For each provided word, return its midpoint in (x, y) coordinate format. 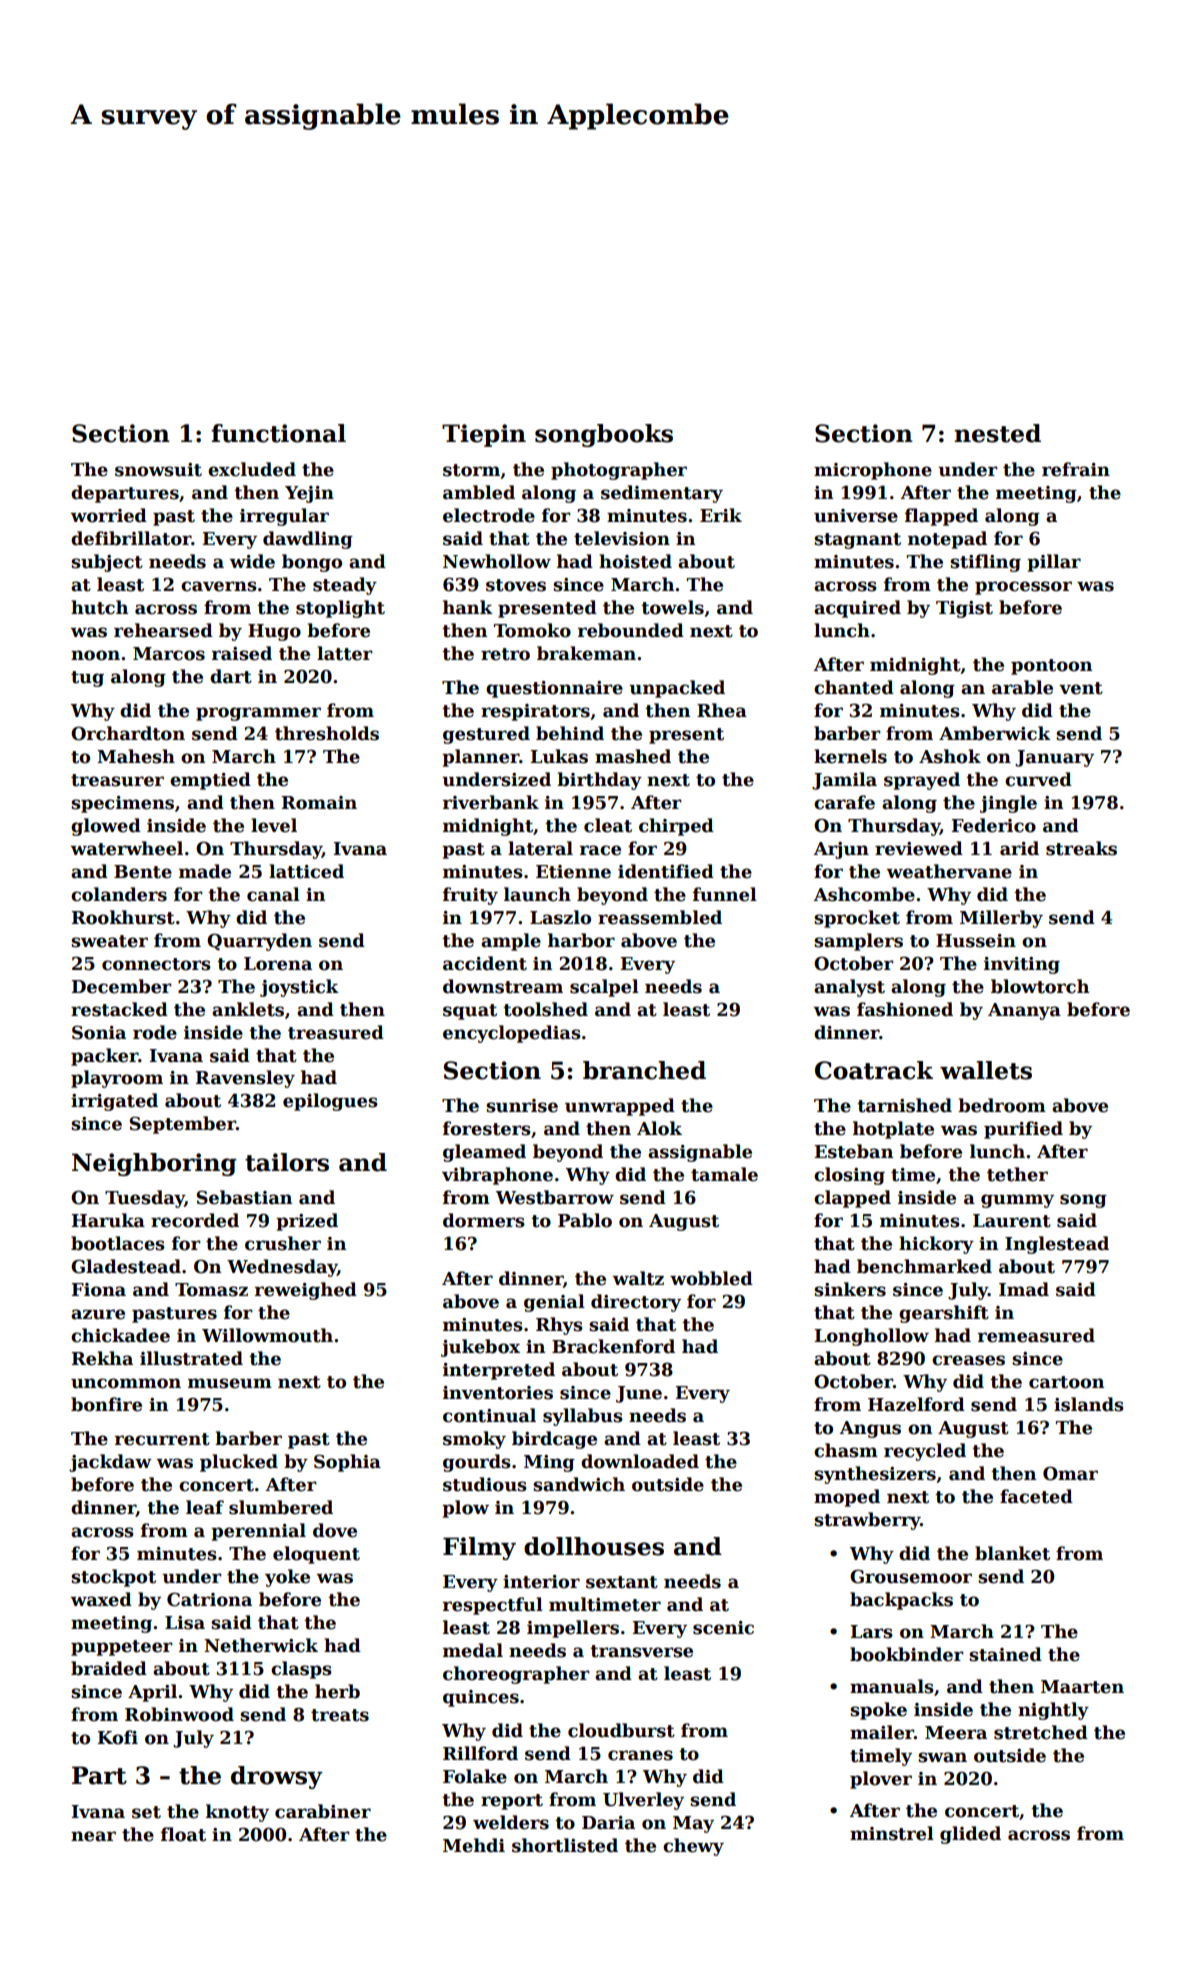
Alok (659, 1128)
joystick (299, 988)
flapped (941, 517)
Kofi (117, 1737)
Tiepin (484, 435)
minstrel (892, 1833)
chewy (693, 1847)
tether (1017, 1174)
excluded (252, 469)
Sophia (347, 1463)
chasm (846, 1450)
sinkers (850, 1289)
